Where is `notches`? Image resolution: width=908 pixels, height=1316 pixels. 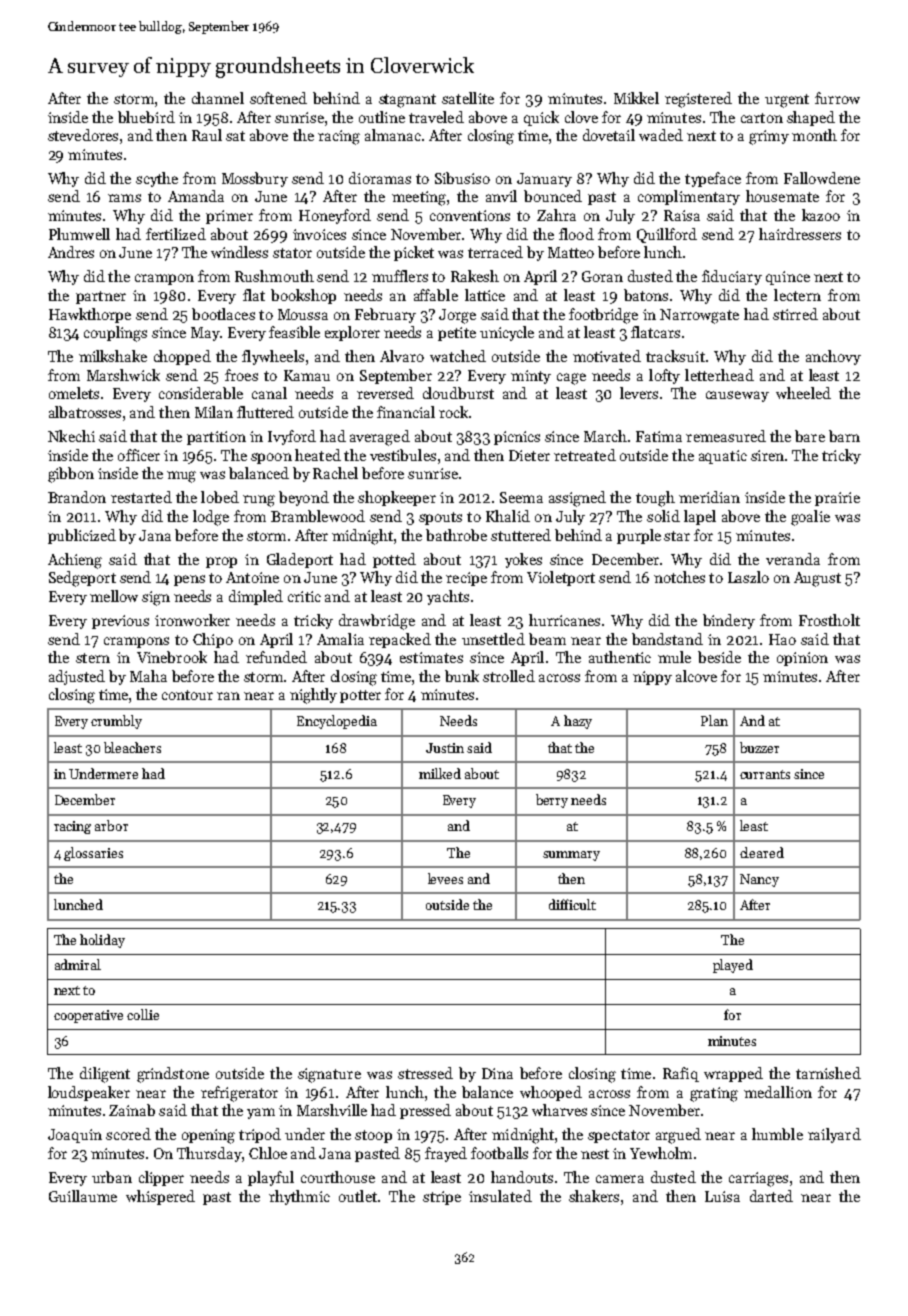 notches is located at coordinates (679, 577).
